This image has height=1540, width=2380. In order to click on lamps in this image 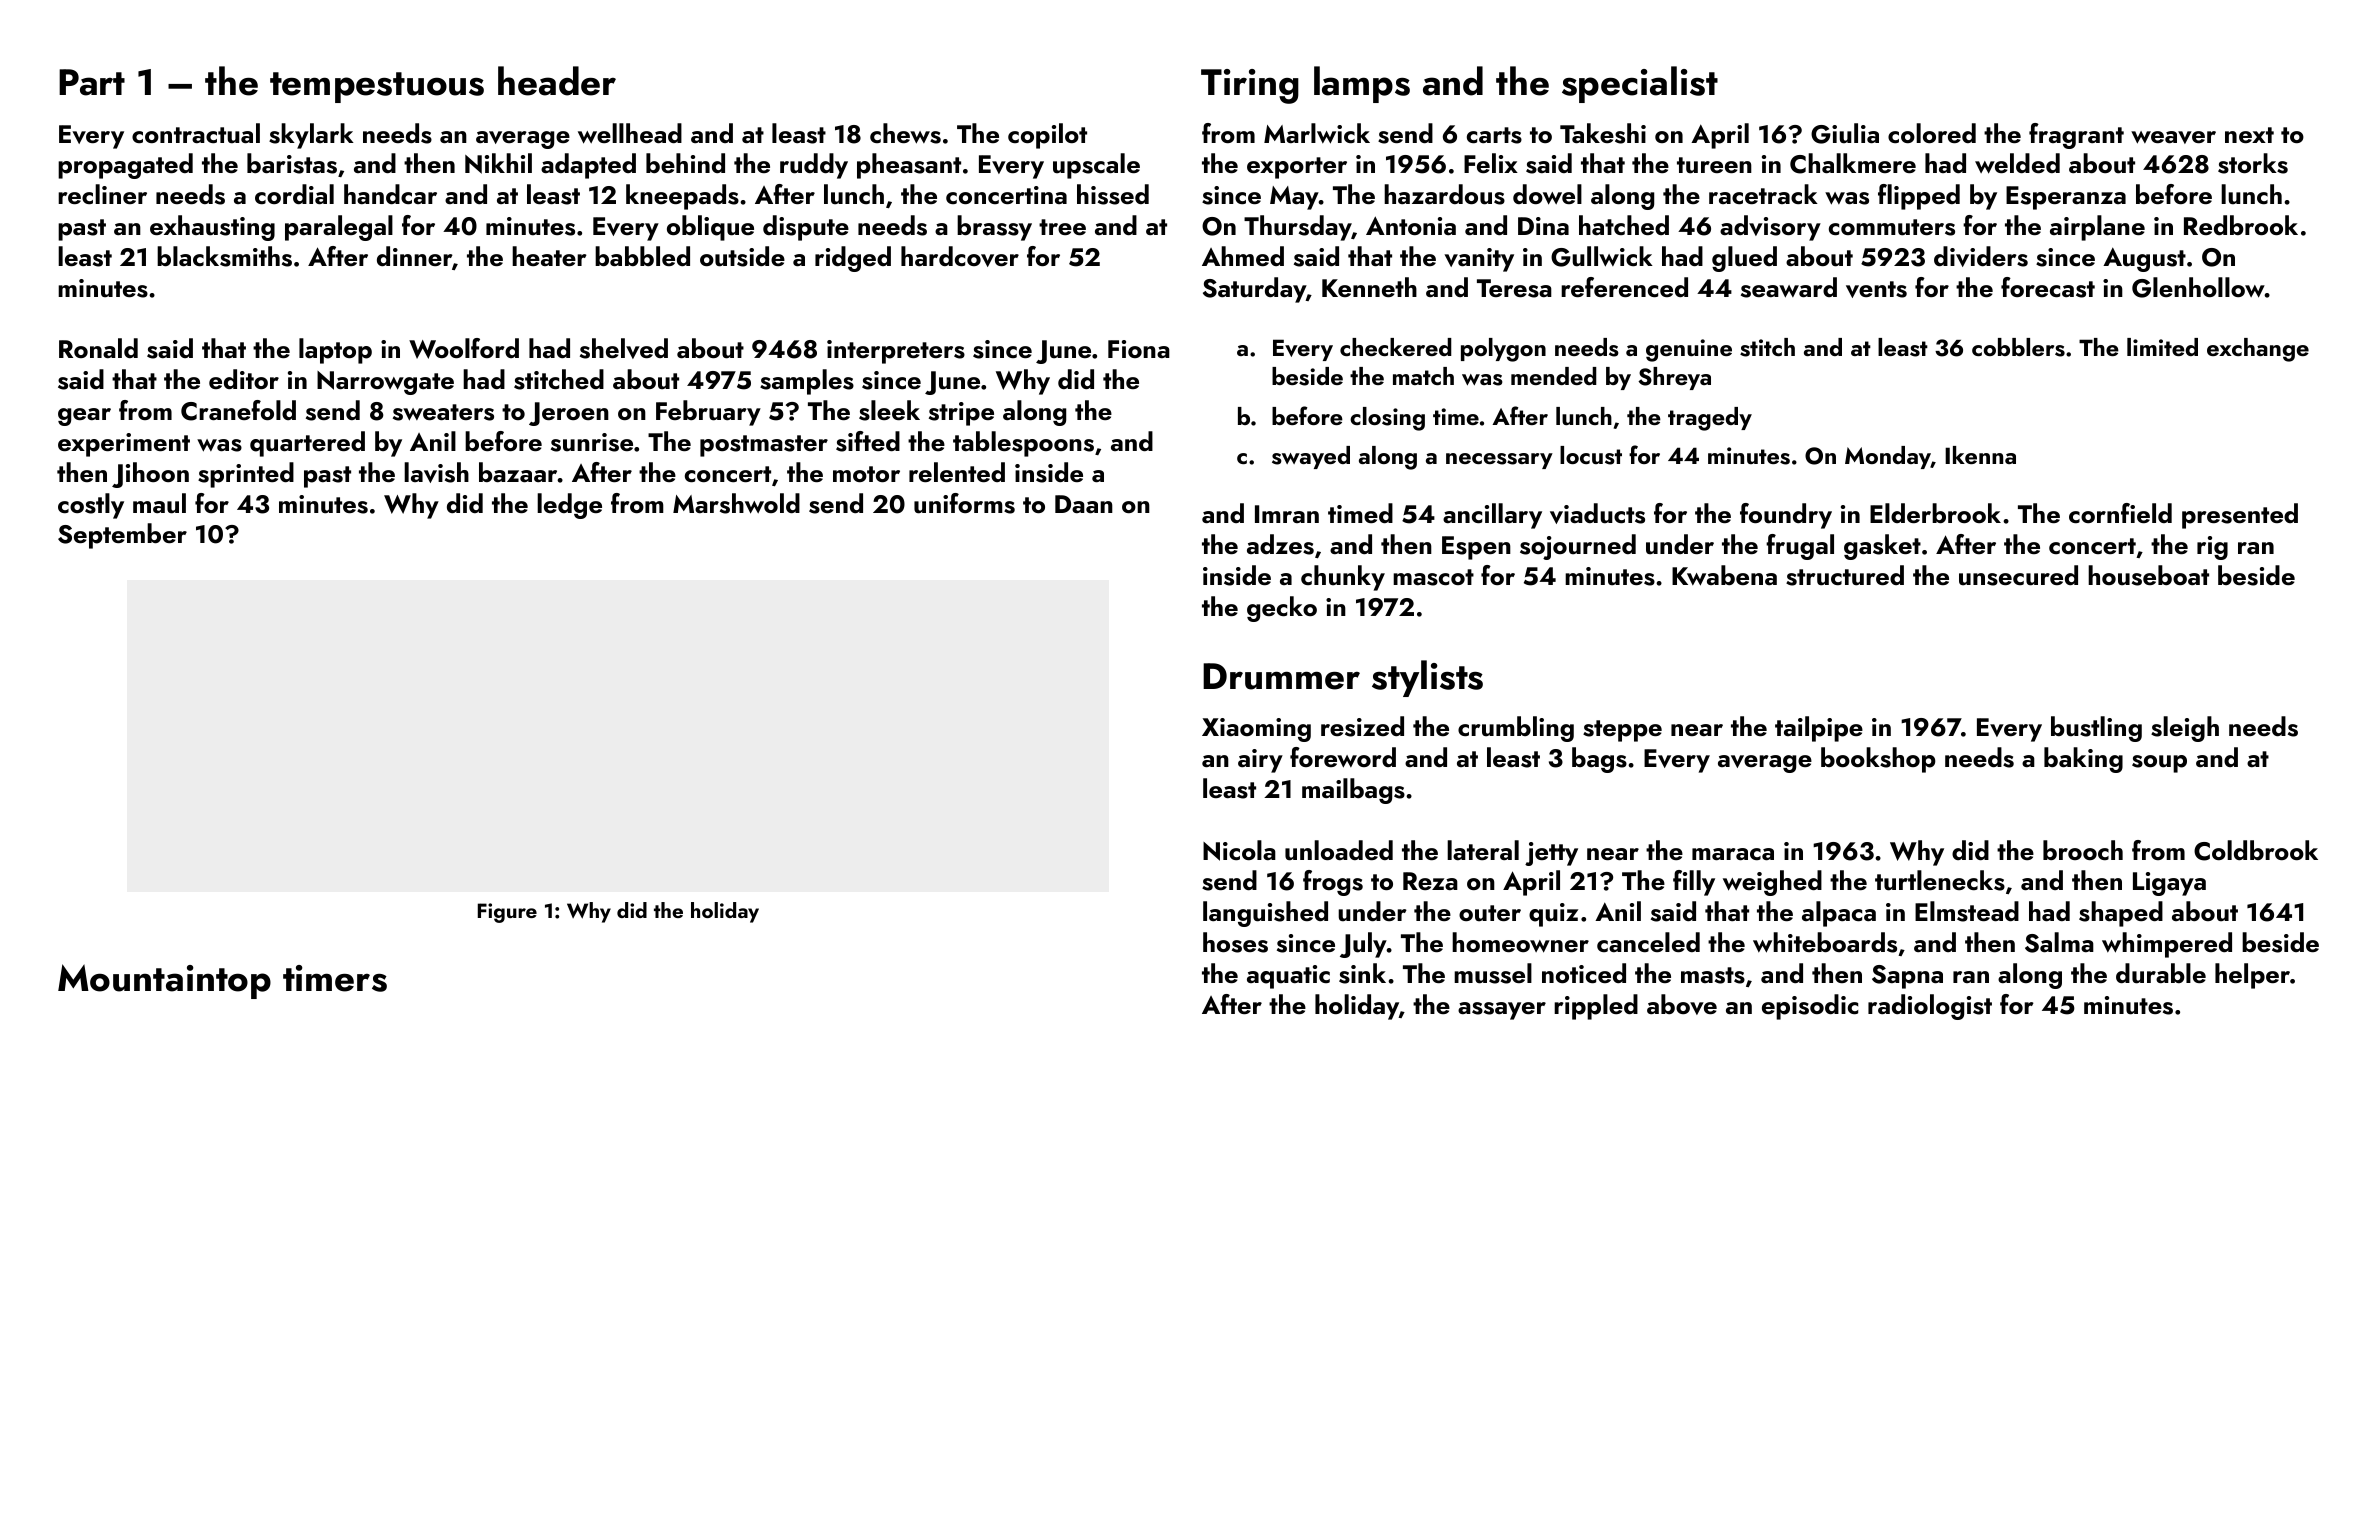, I will do `click(1362, 84)`.
